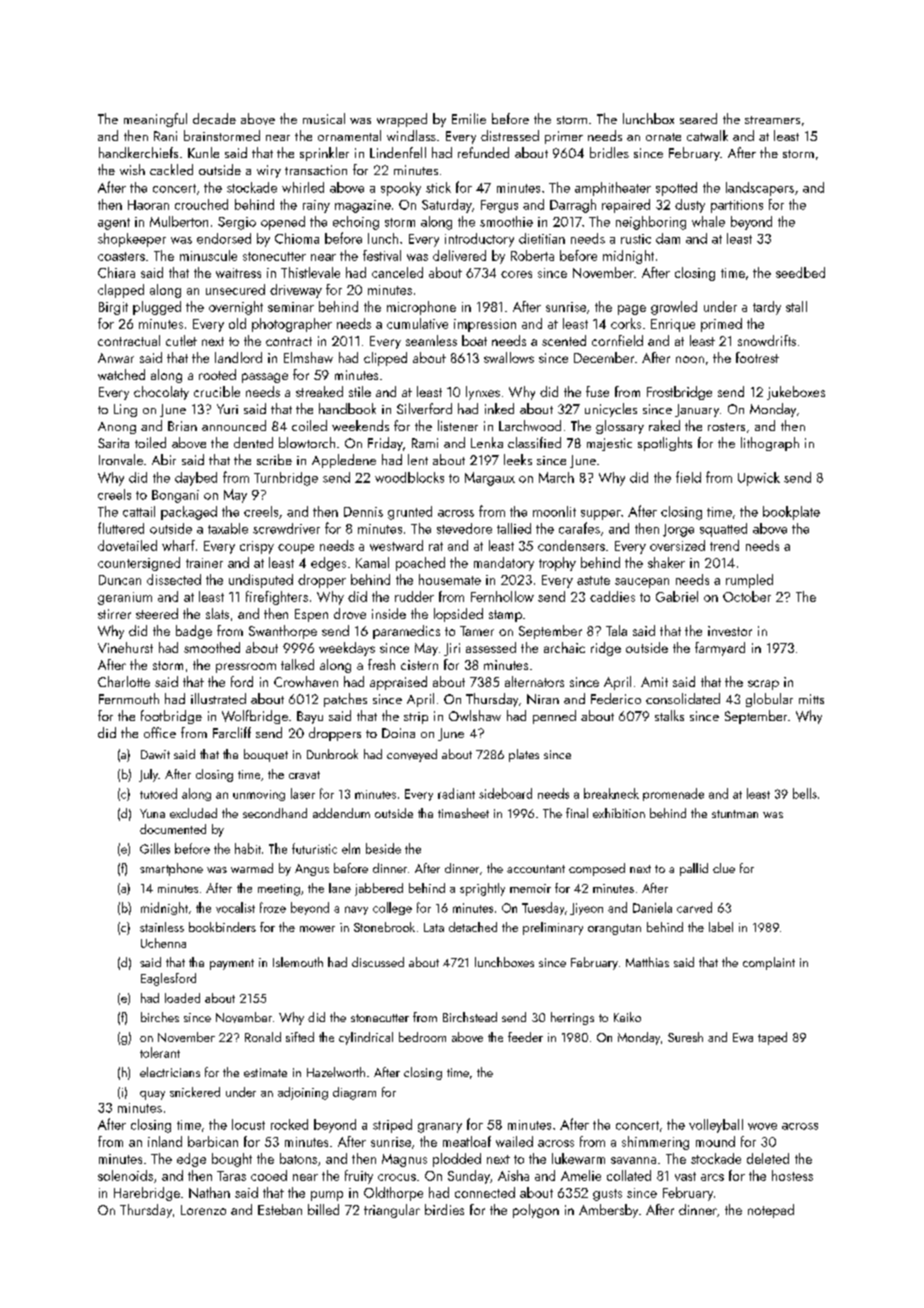 The image size is (924, 1308). Describe the element at coordinates (698, 118) in the page. I see `seared` at that location.
